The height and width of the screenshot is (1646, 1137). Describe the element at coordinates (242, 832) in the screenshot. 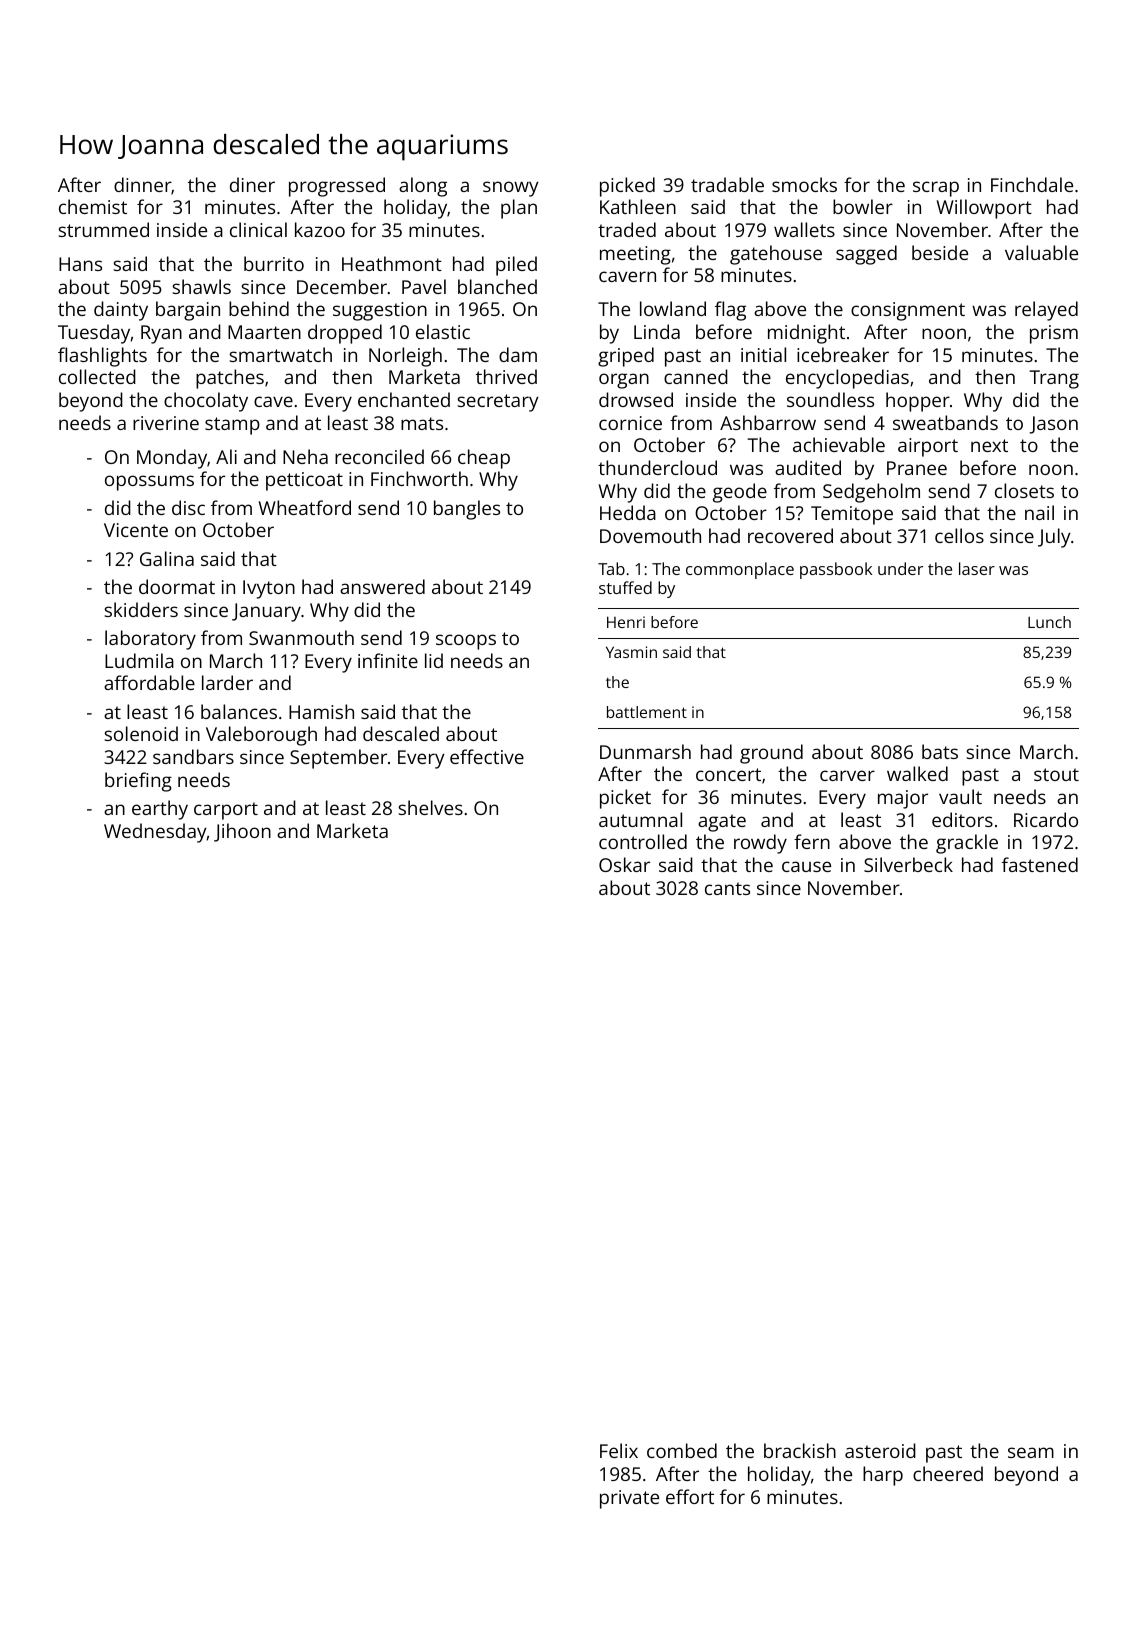

I see `Jihoon` at that location.
